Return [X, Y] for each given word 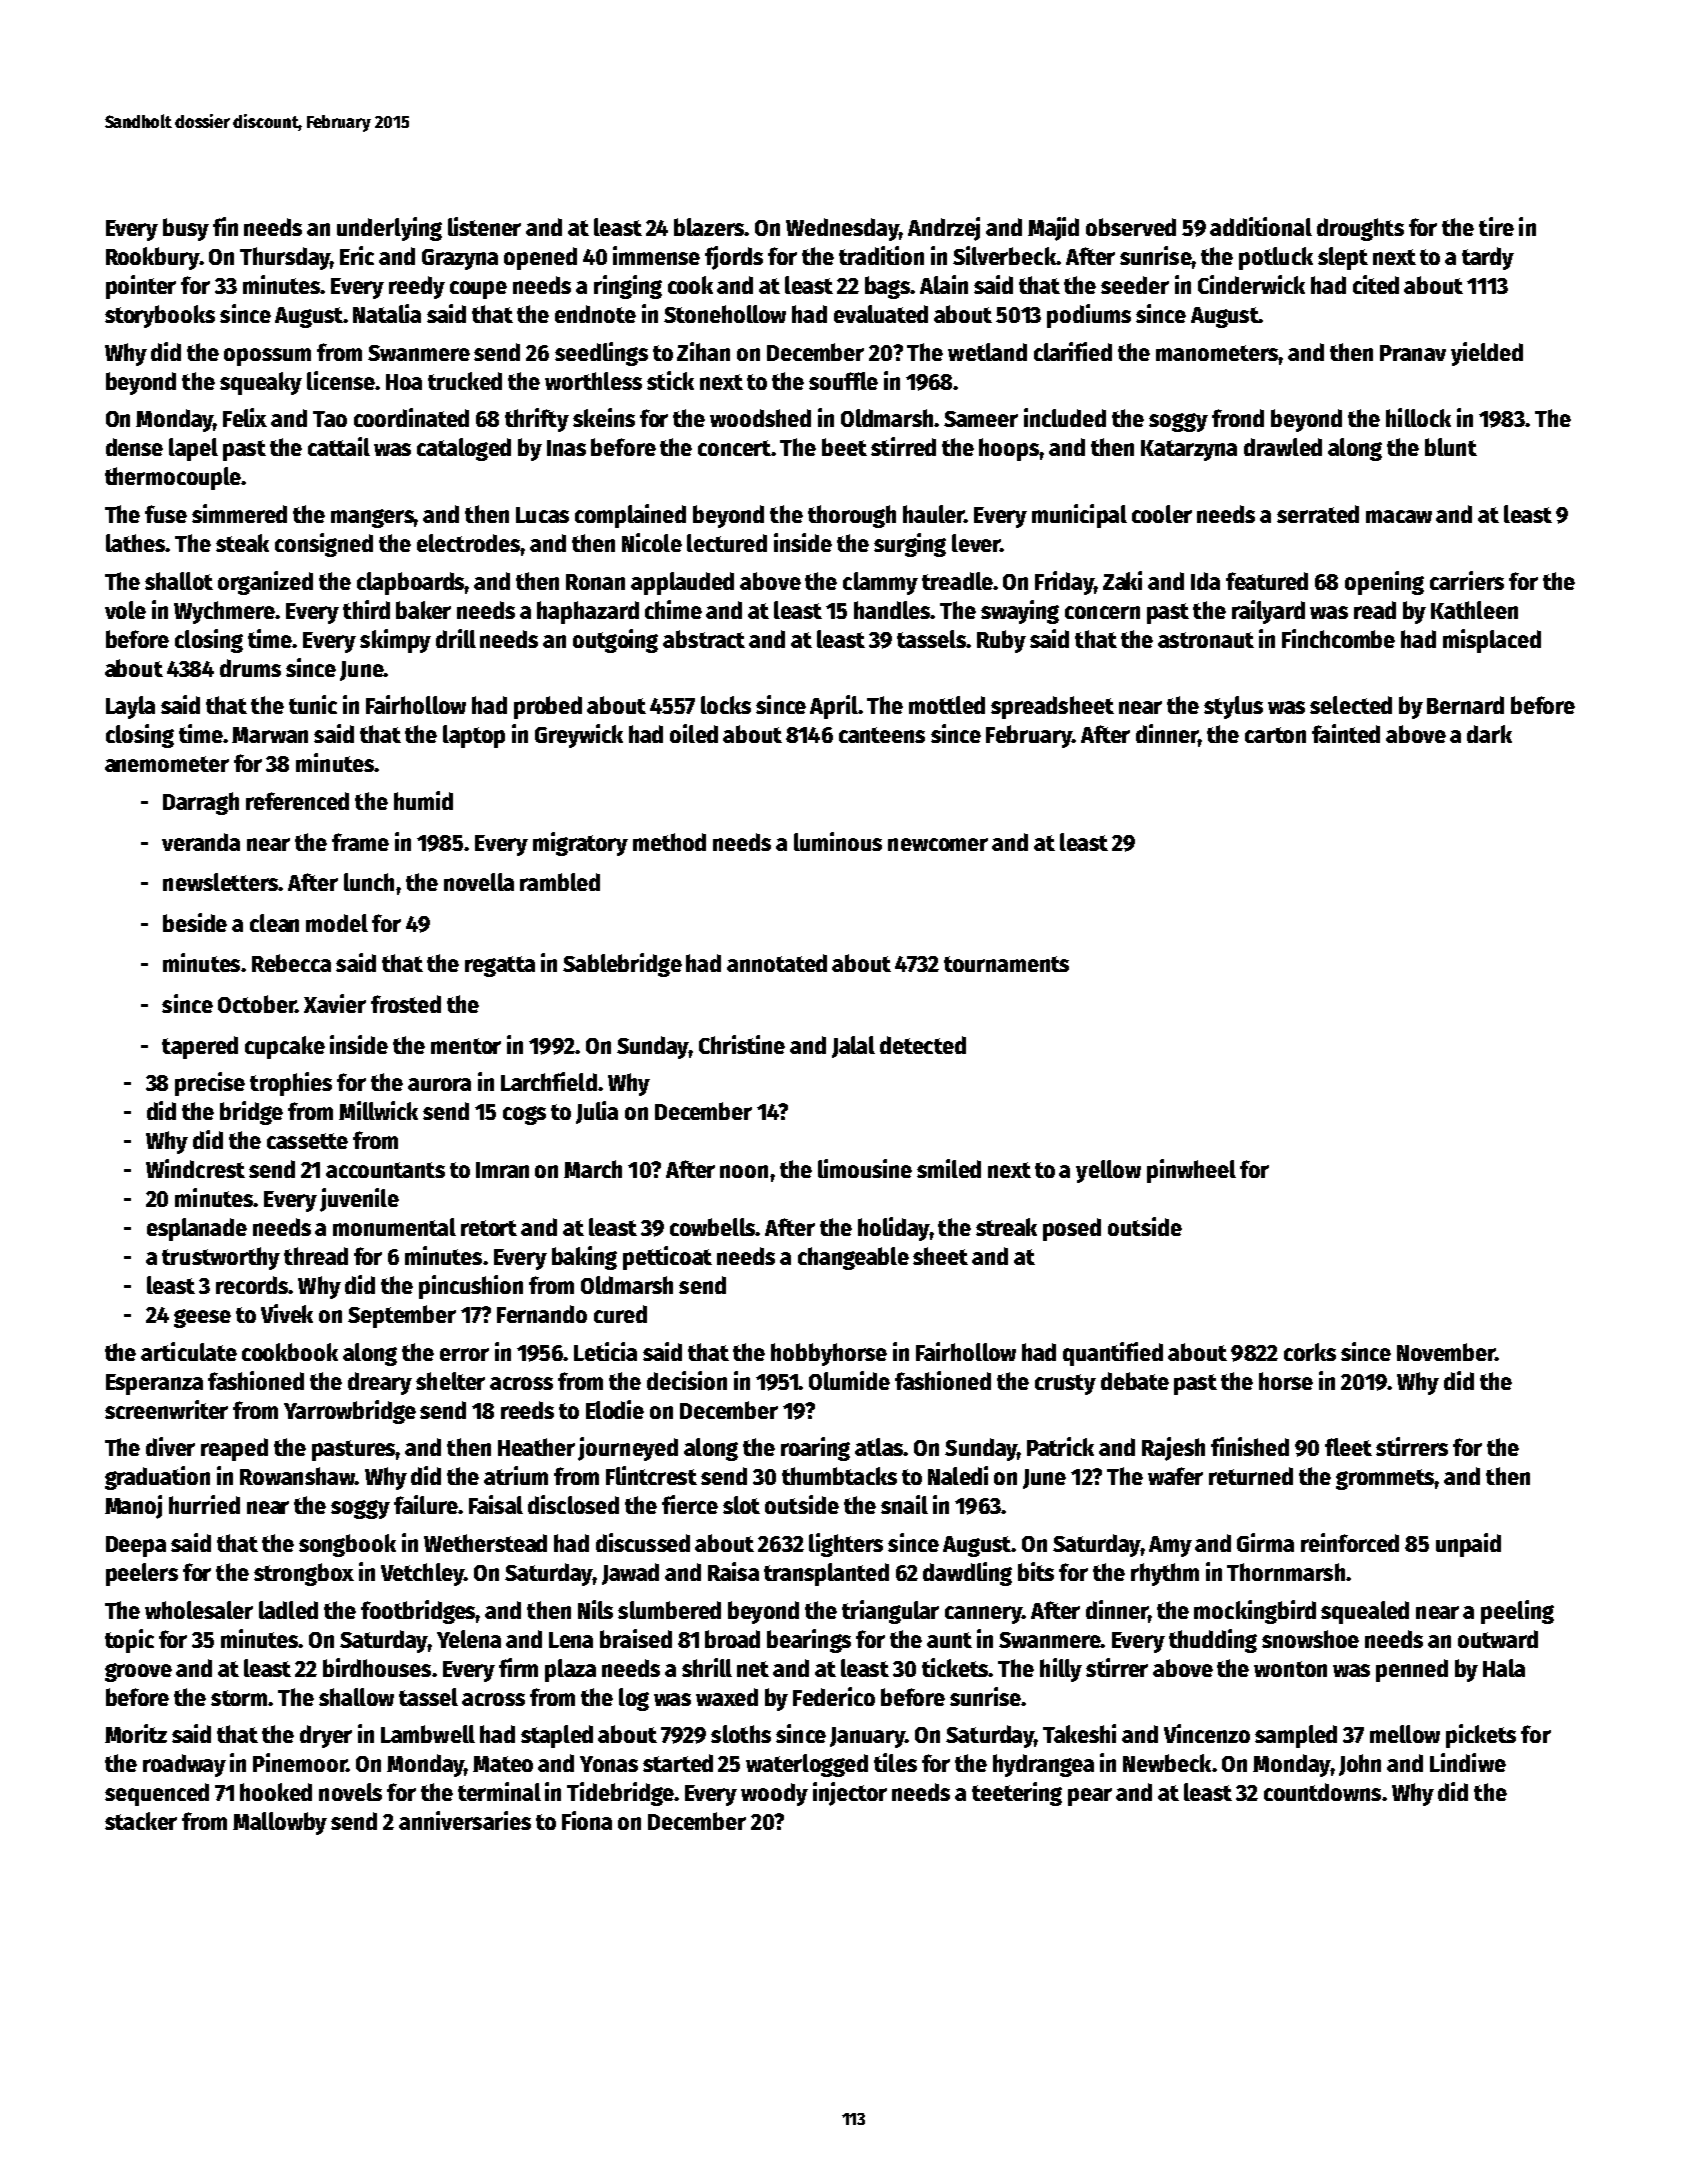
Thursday [285, 258]
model [337, 923]
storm [239, 1698]
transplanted [826, 1574]
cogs [524, 1115]
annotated [777, 963]
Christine [742, 1044]
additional [1261, 226]
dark [1489, 734]
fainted [1346, 733]
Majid [1053, 229]
